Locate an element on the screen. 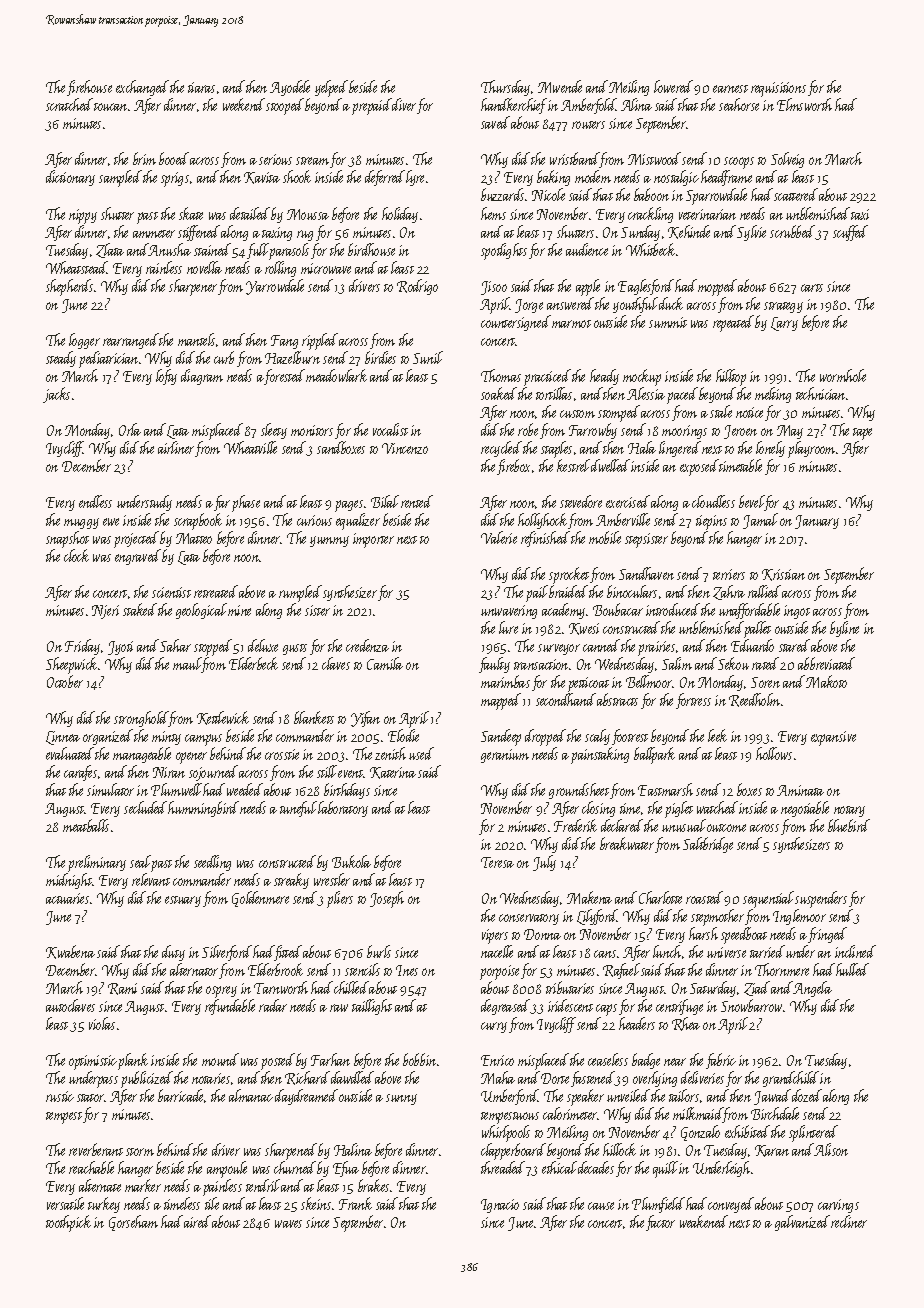 Image resolution: width=924 pixels, height=1308 pixels. lowered is located at coordinates (673, 86).
